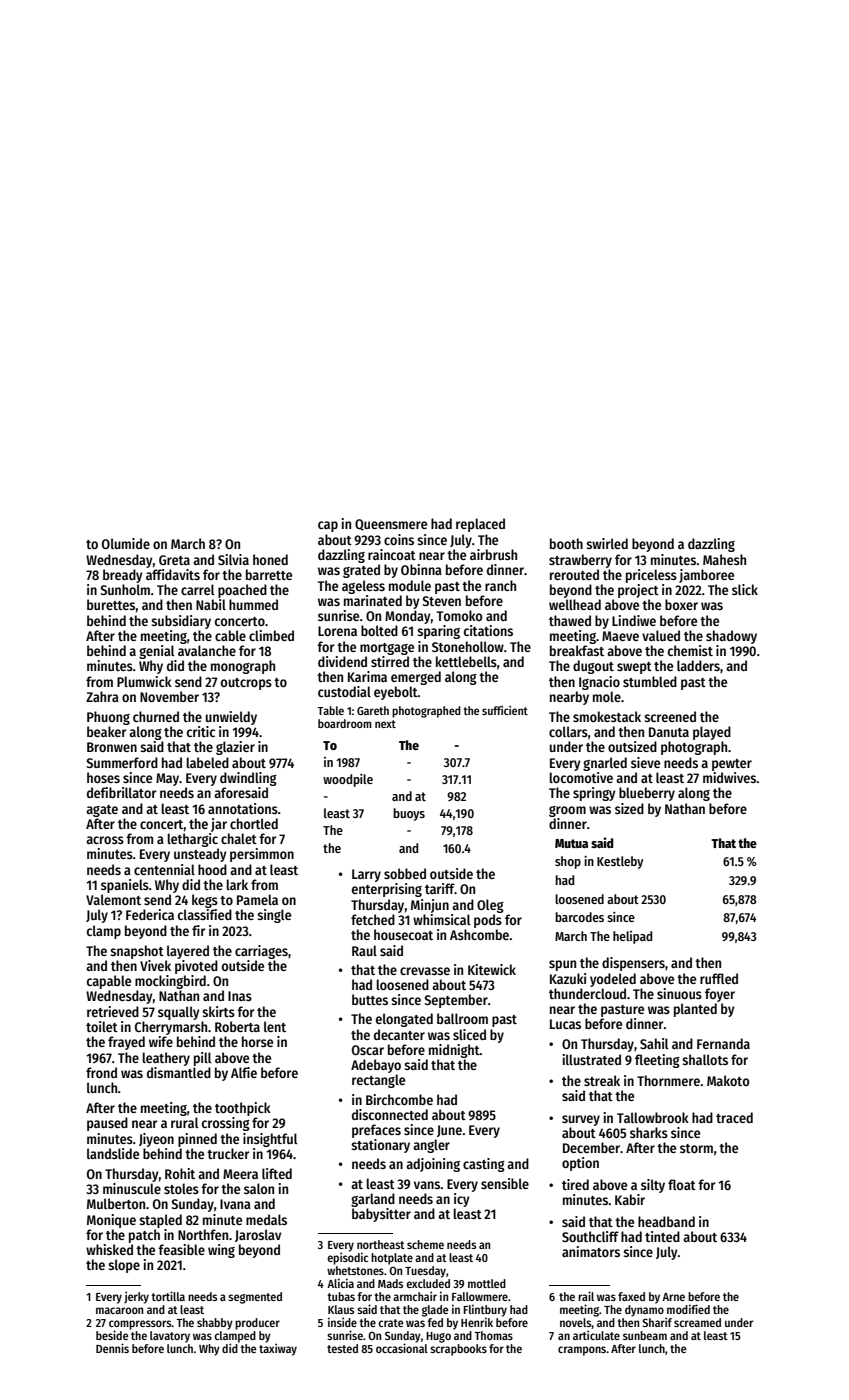 This screenshot has width=849, height=1400. I want to click on helipad, so click(632, 937).
